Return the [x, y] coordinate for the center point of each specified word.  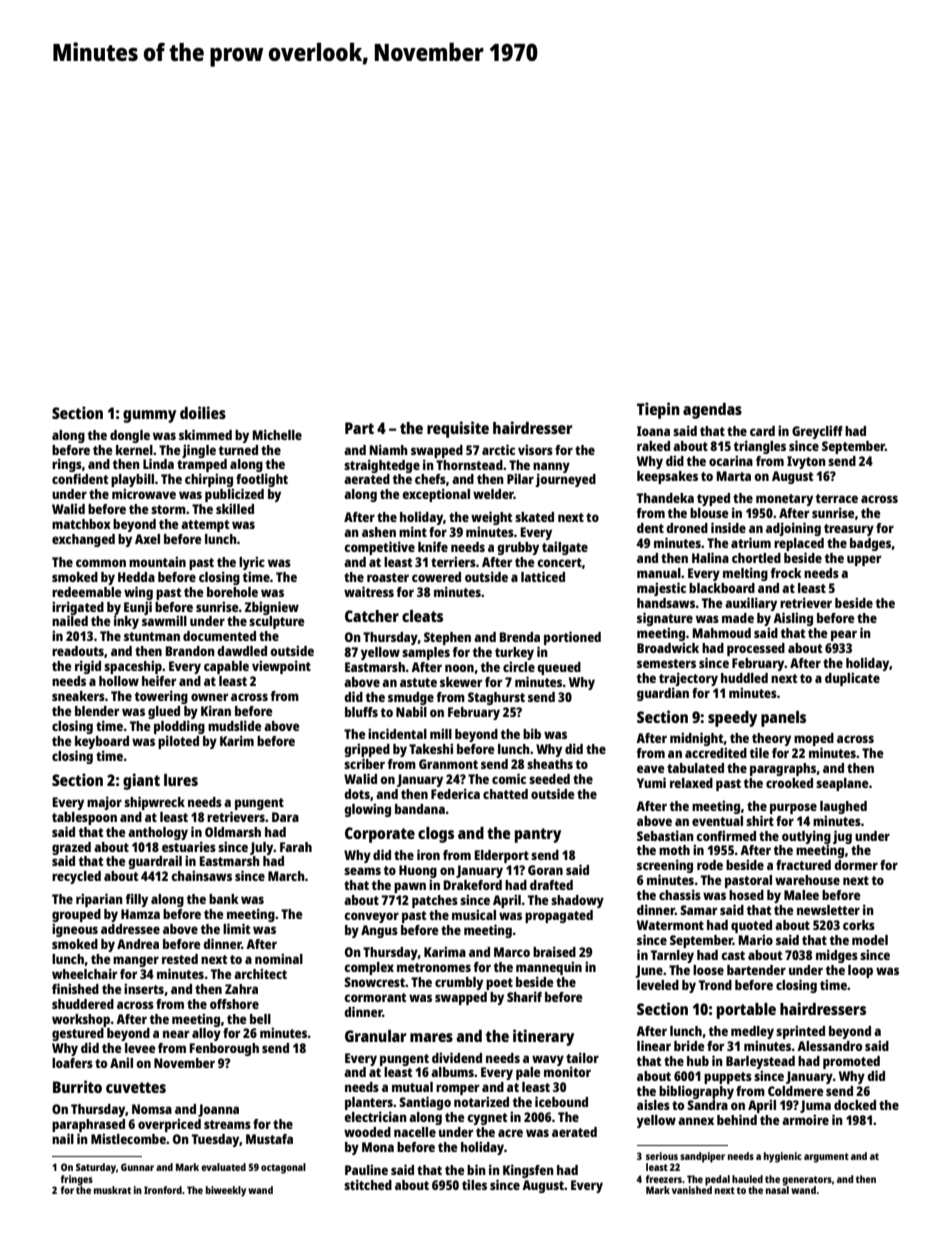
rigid [88, 667]
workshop [81, 1020]
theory [771, 739]
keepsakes [667, 477]
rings [67, 465]
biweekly [226, 1191]
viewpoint [281, 667]
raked [653, 446]
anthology [158, 833]
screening [665, 866]
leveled [658, 985]
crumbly [459, 983]
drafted [551, 885]
